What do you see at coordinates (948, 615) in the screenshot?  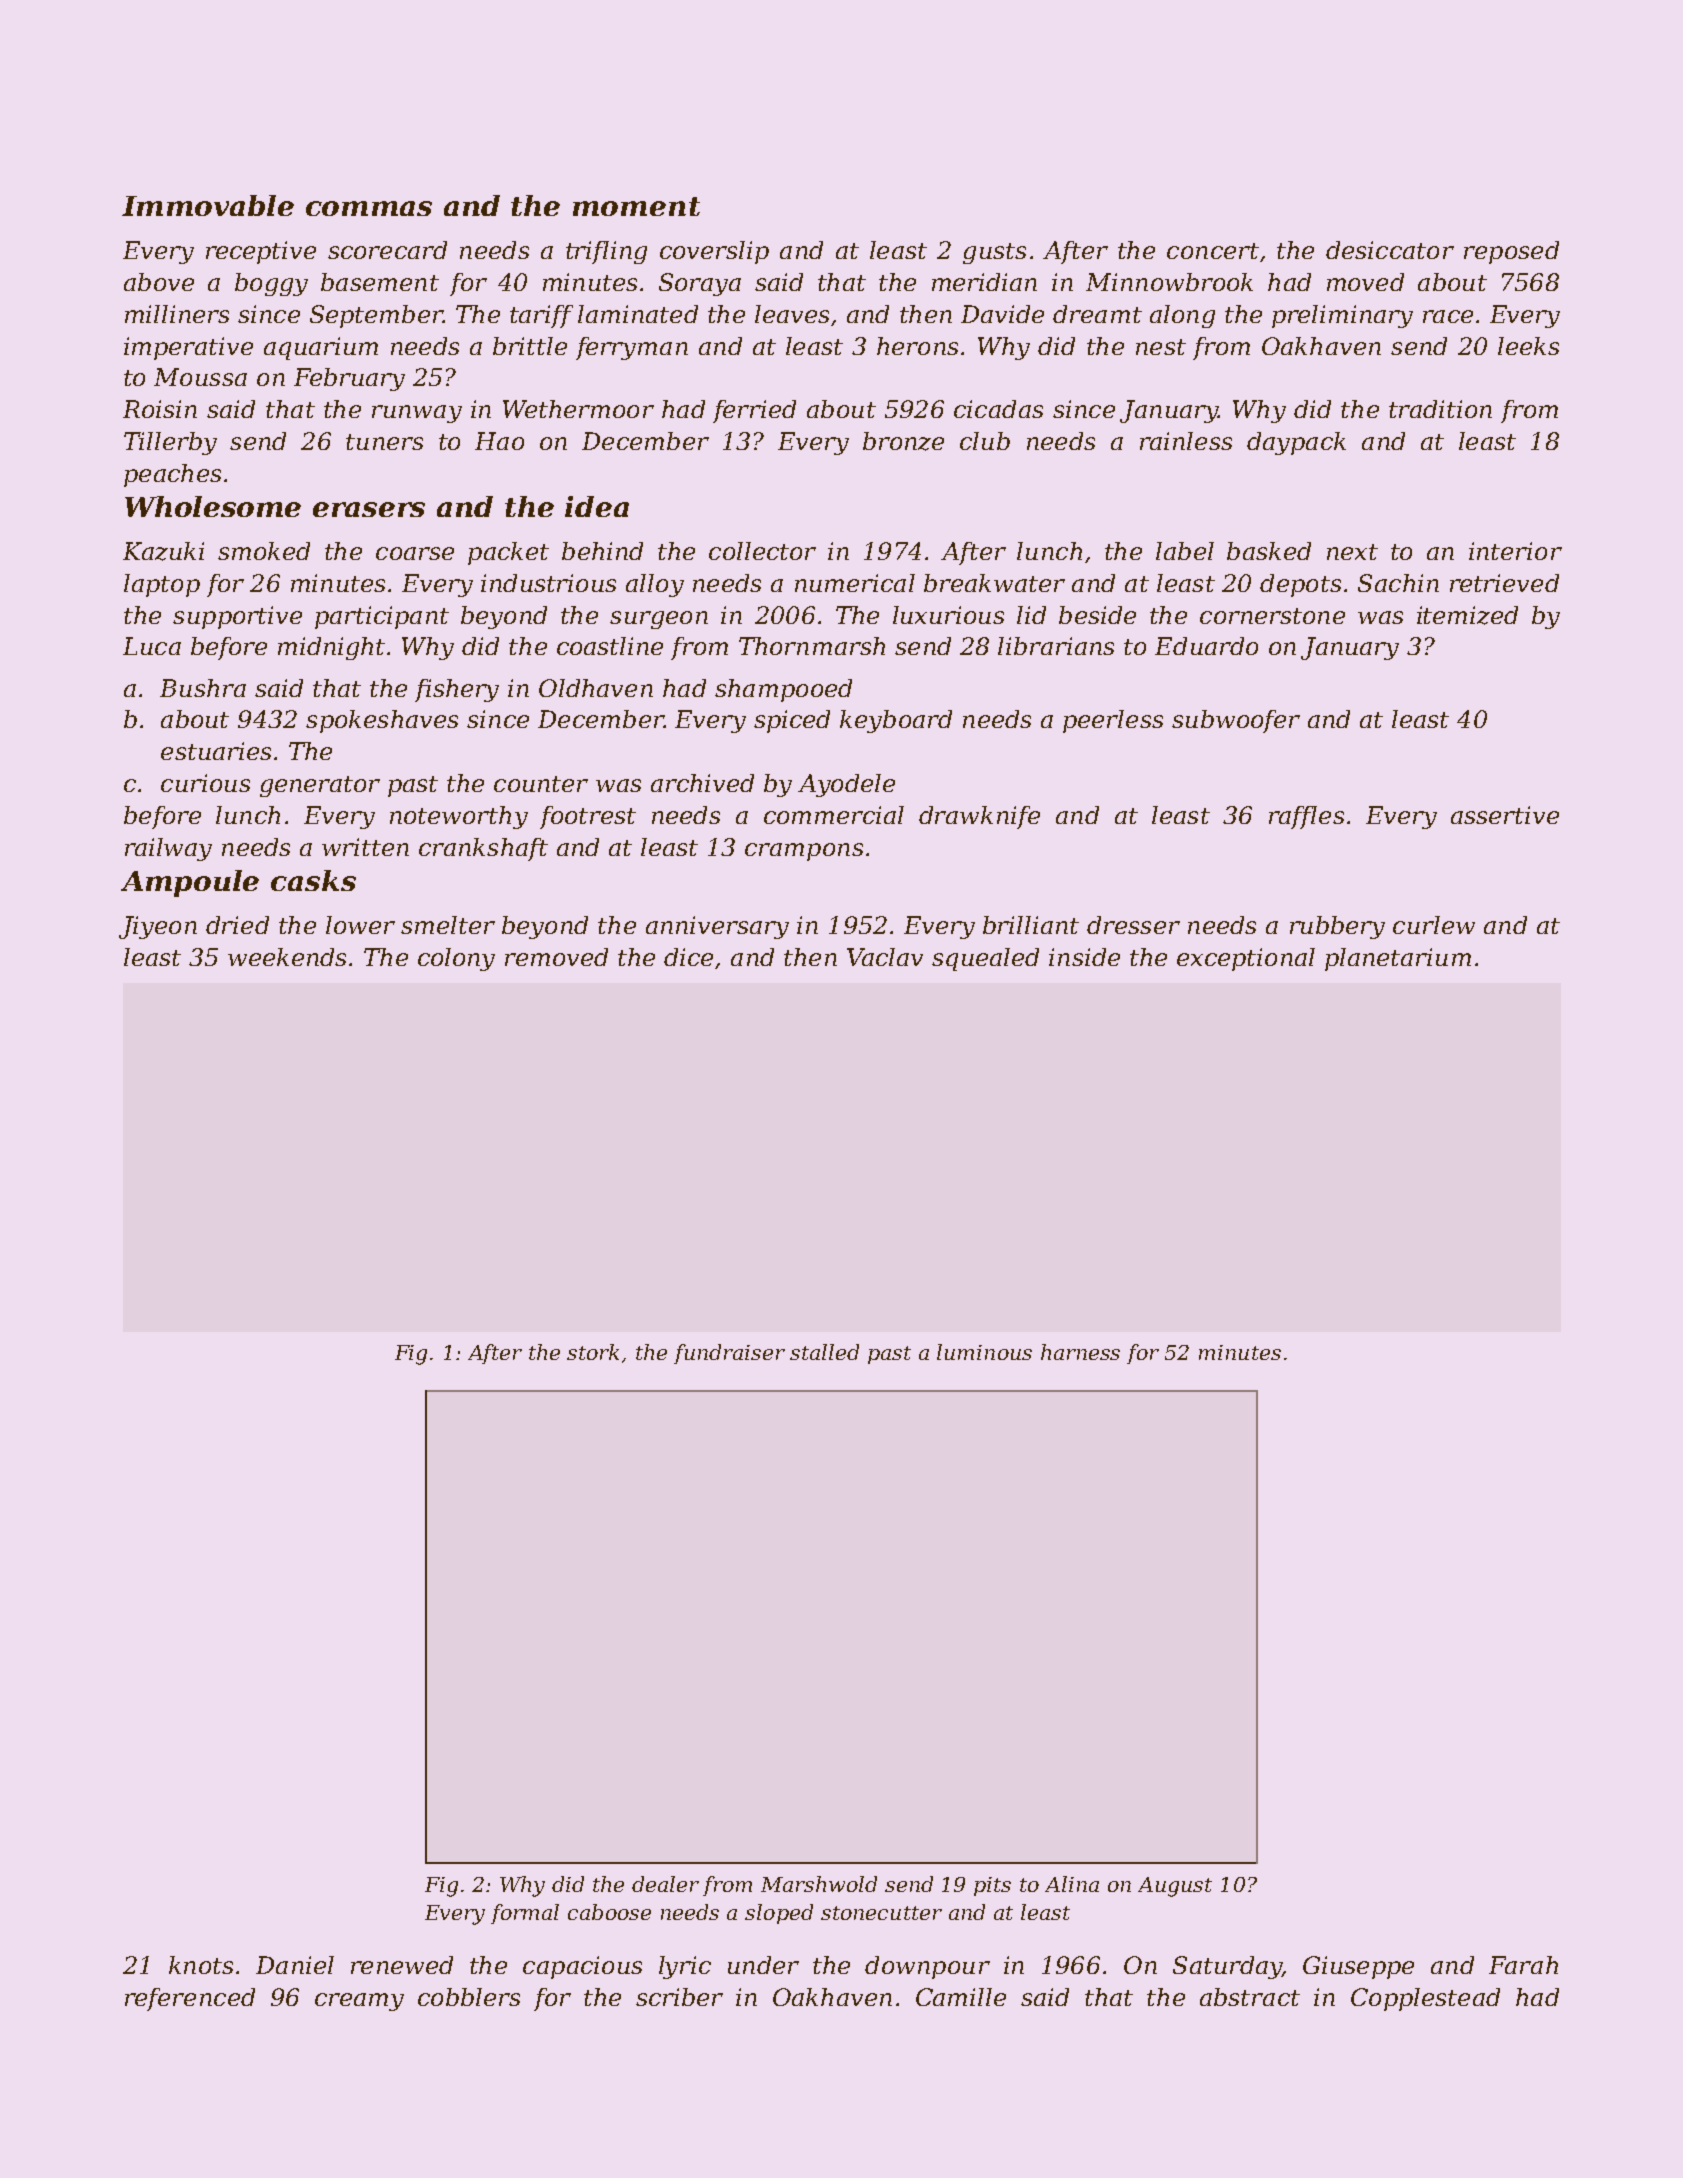 I see `luxurious` at bounding box center [948, 615].
